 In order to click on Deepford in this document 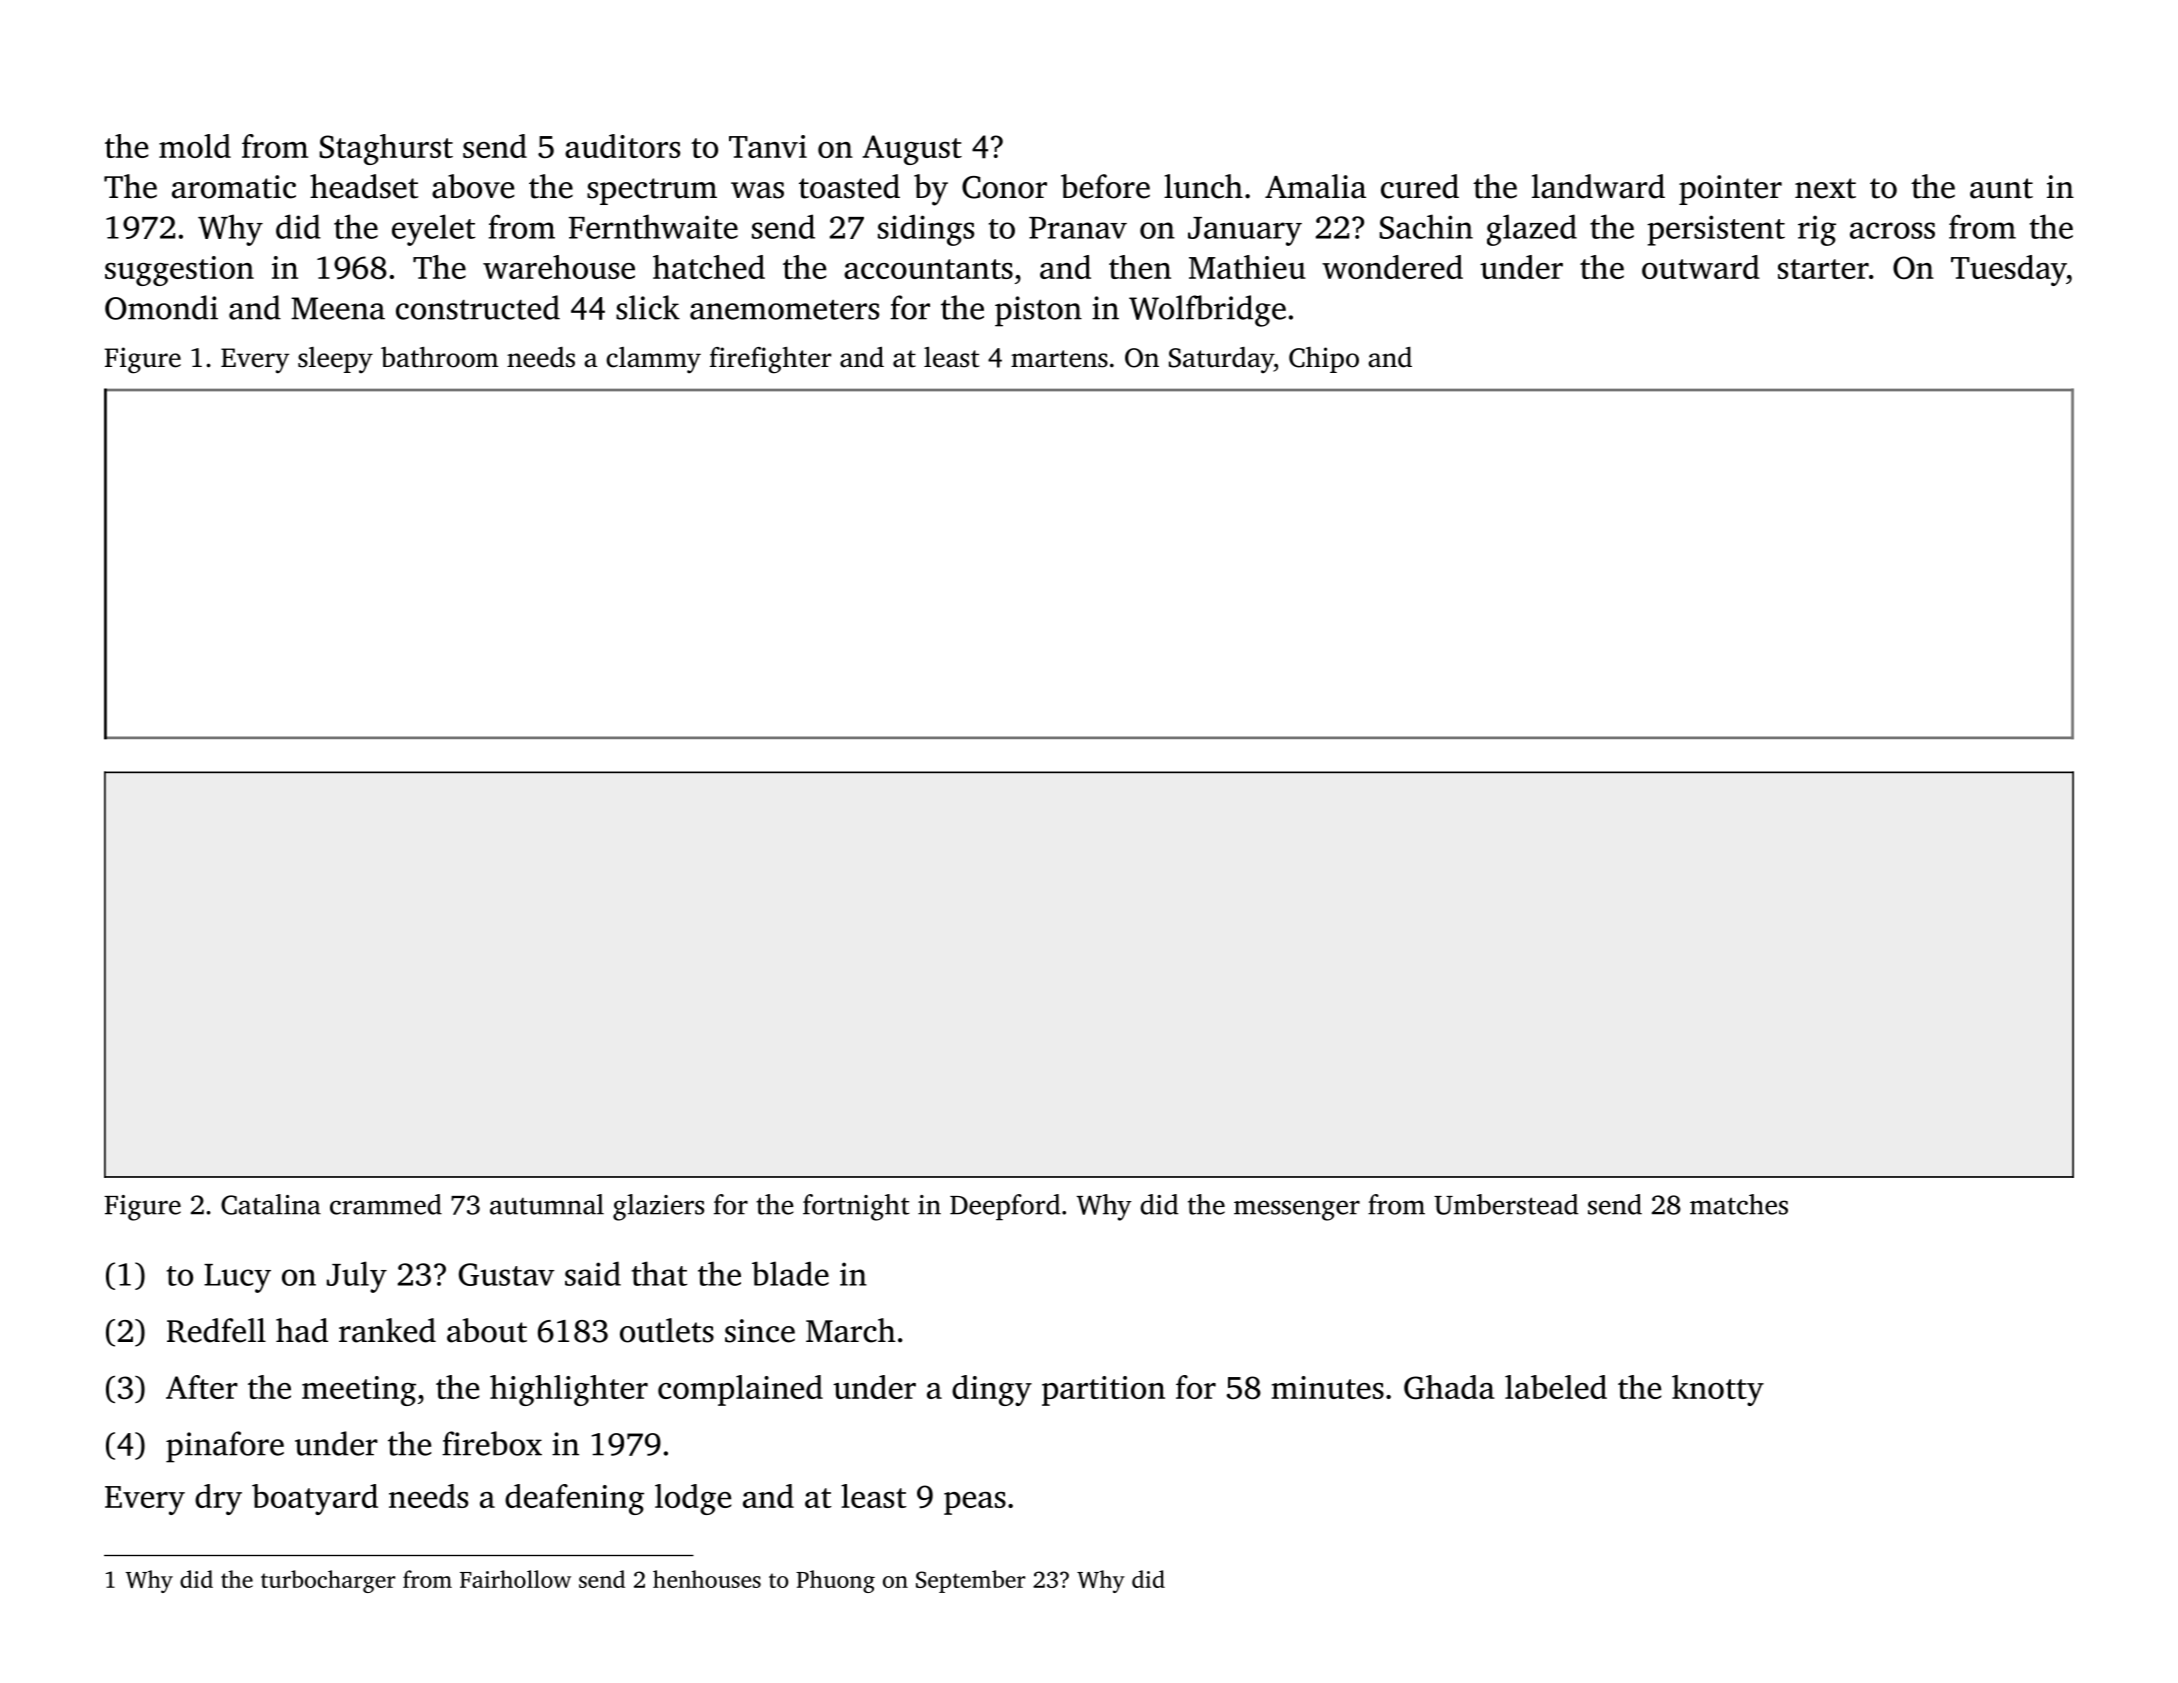, I will do `click(1005, 1207)`.
